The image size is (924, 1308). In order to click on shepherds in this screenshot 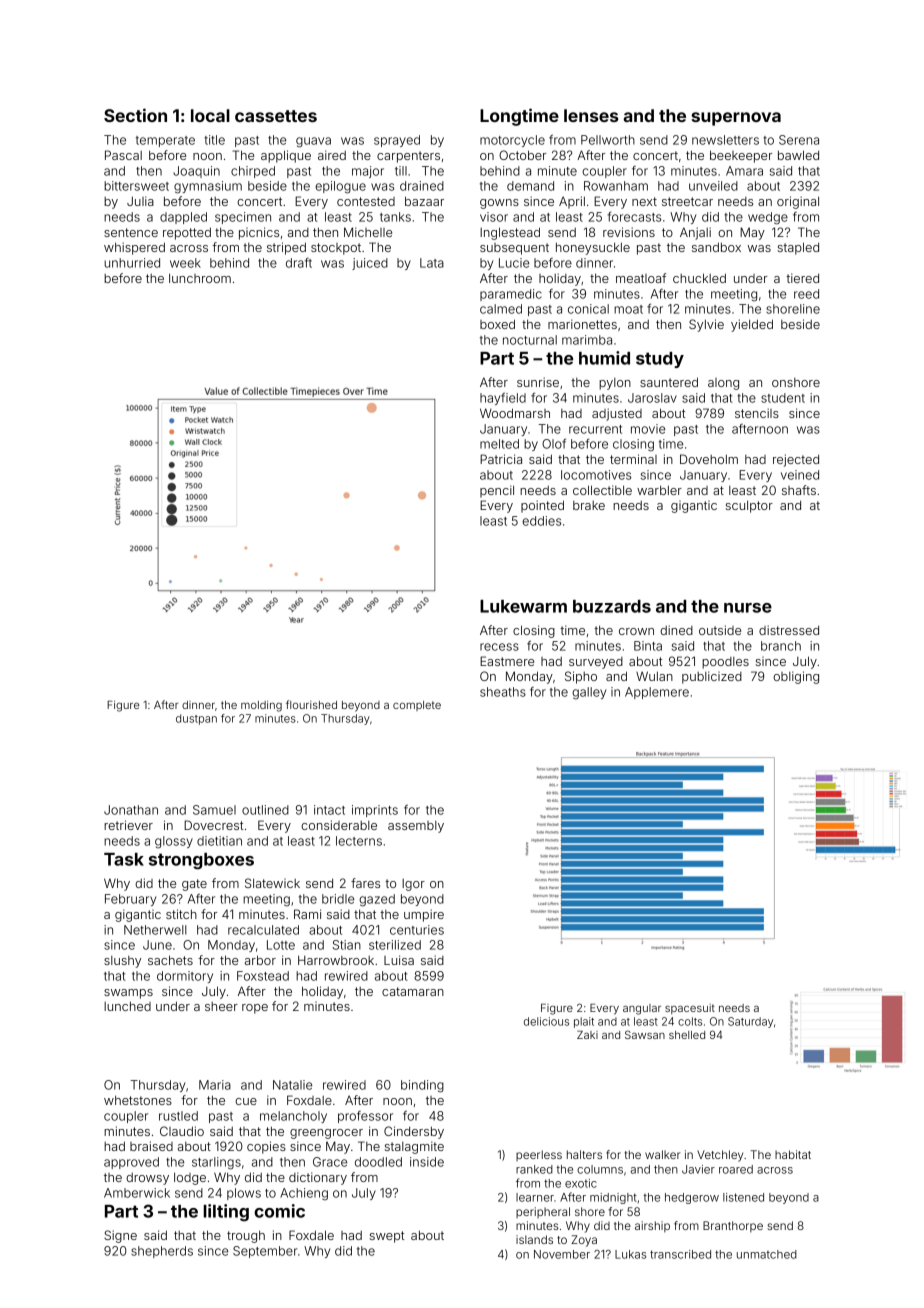, I will do `click(162, 1252)`.
